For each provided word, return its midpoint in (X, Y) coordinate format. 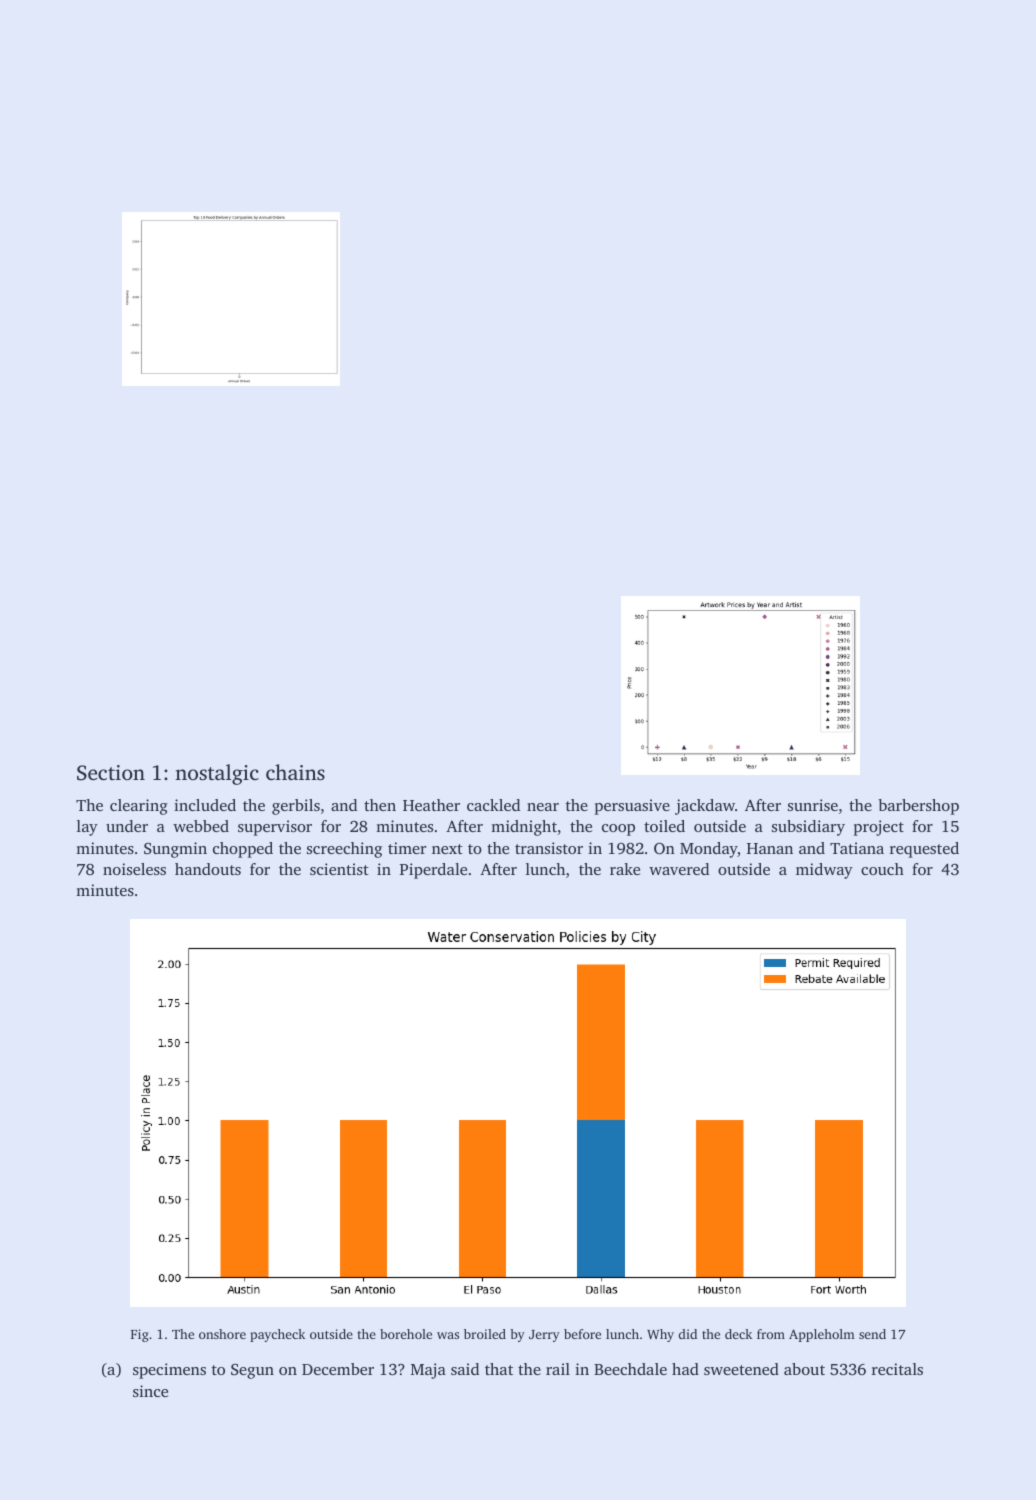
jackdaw (705, 807)
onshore (222, 1334)
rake (625, 869)
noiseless (134, 869)
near (543, 807)
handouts (208, 869)
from (771, 1334)
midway (824, 871)
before (582, 1334)
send (872, 1334)
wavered (679, 869)
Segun (252, 1371)
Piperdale (433, 871)
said (465, 1369)
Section (111, 773)
